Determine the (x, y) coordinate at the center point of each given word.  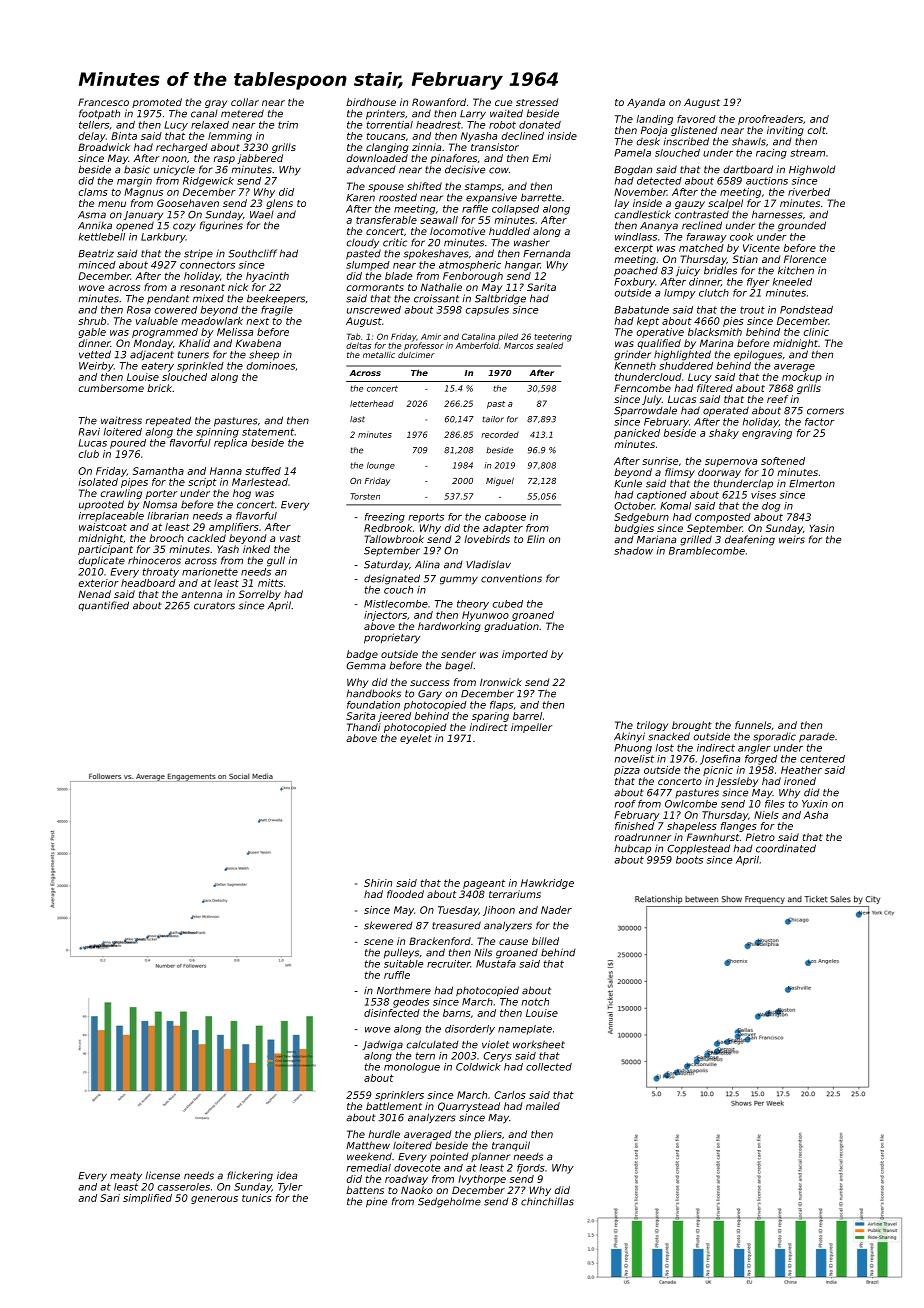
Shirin (378, 883)
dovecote (417, 1168)
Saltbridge (500, 299)
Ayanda (646, 103)
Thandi (364, 727)
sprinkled (200, 367)
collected (549, 1067)
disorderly (470, 1030)
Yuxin (815, 804)
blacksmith (715, 332)
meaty (126, 1177)
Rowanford (439, 102)
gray (216, 104)
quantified (104, 606)
